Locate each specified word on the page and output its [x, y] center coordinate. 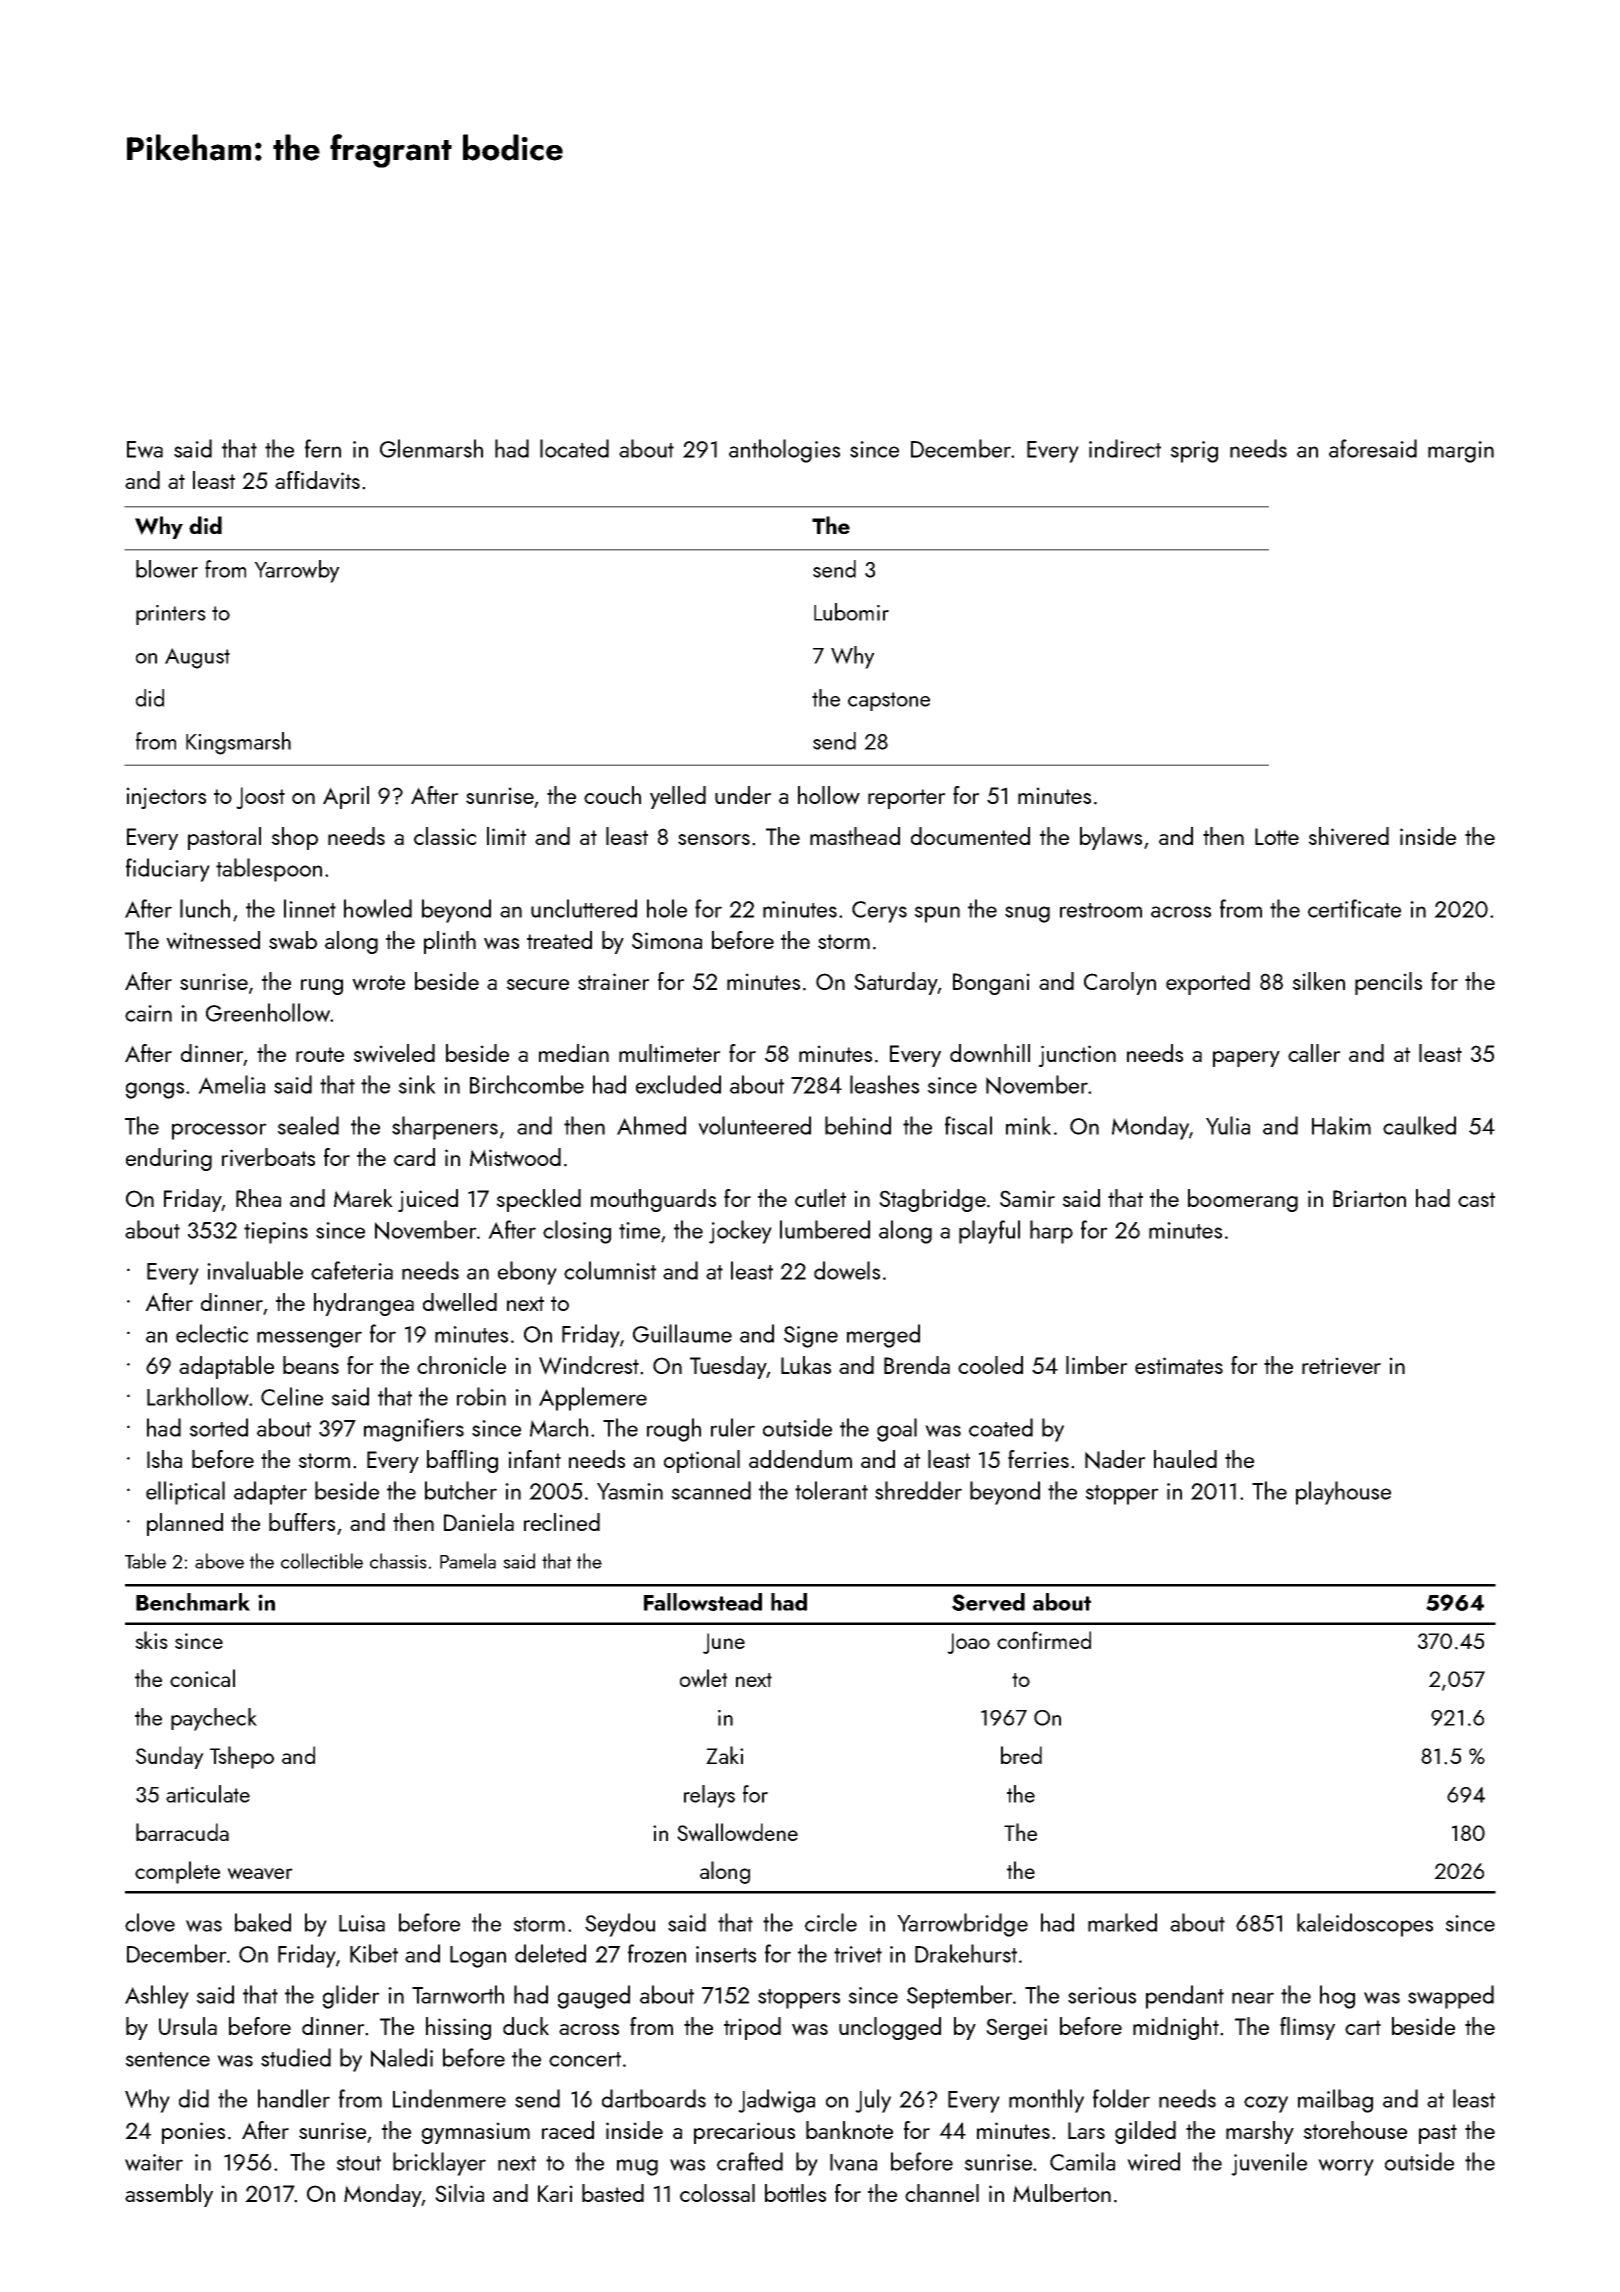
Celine [292, 1396]
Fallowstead [703, 1602]
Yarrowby [297, 571]
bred [1021, 1755]
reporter [907, 799]
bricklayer [439, 2164]
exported [1208, 983]
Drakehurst [966, 1953]
